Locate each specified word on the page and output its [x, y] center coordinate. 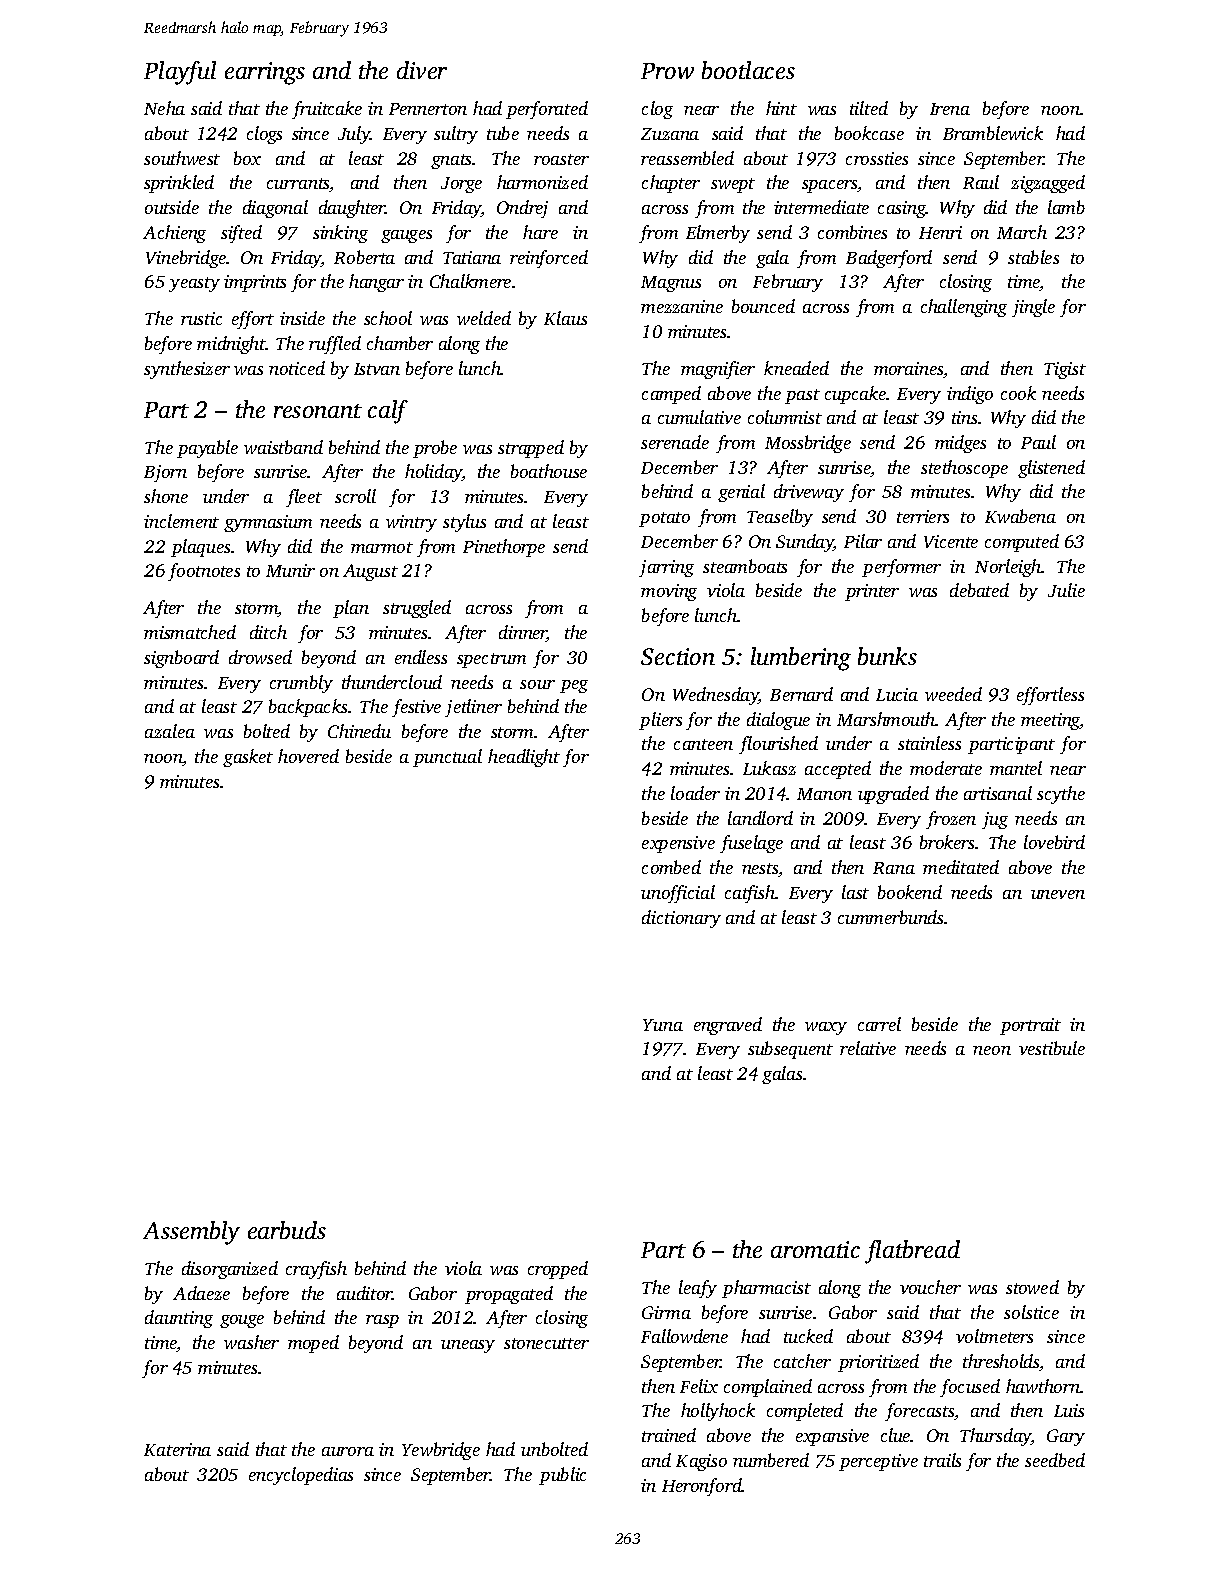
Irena [950, 109]
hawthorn [1043, 1386]
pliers [660, 721]
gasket [248, 758]
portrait [1030, 1026]
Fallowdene [684, 1336]
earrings [265, 73]
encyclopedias [301, 1476]
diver [422, 70]
